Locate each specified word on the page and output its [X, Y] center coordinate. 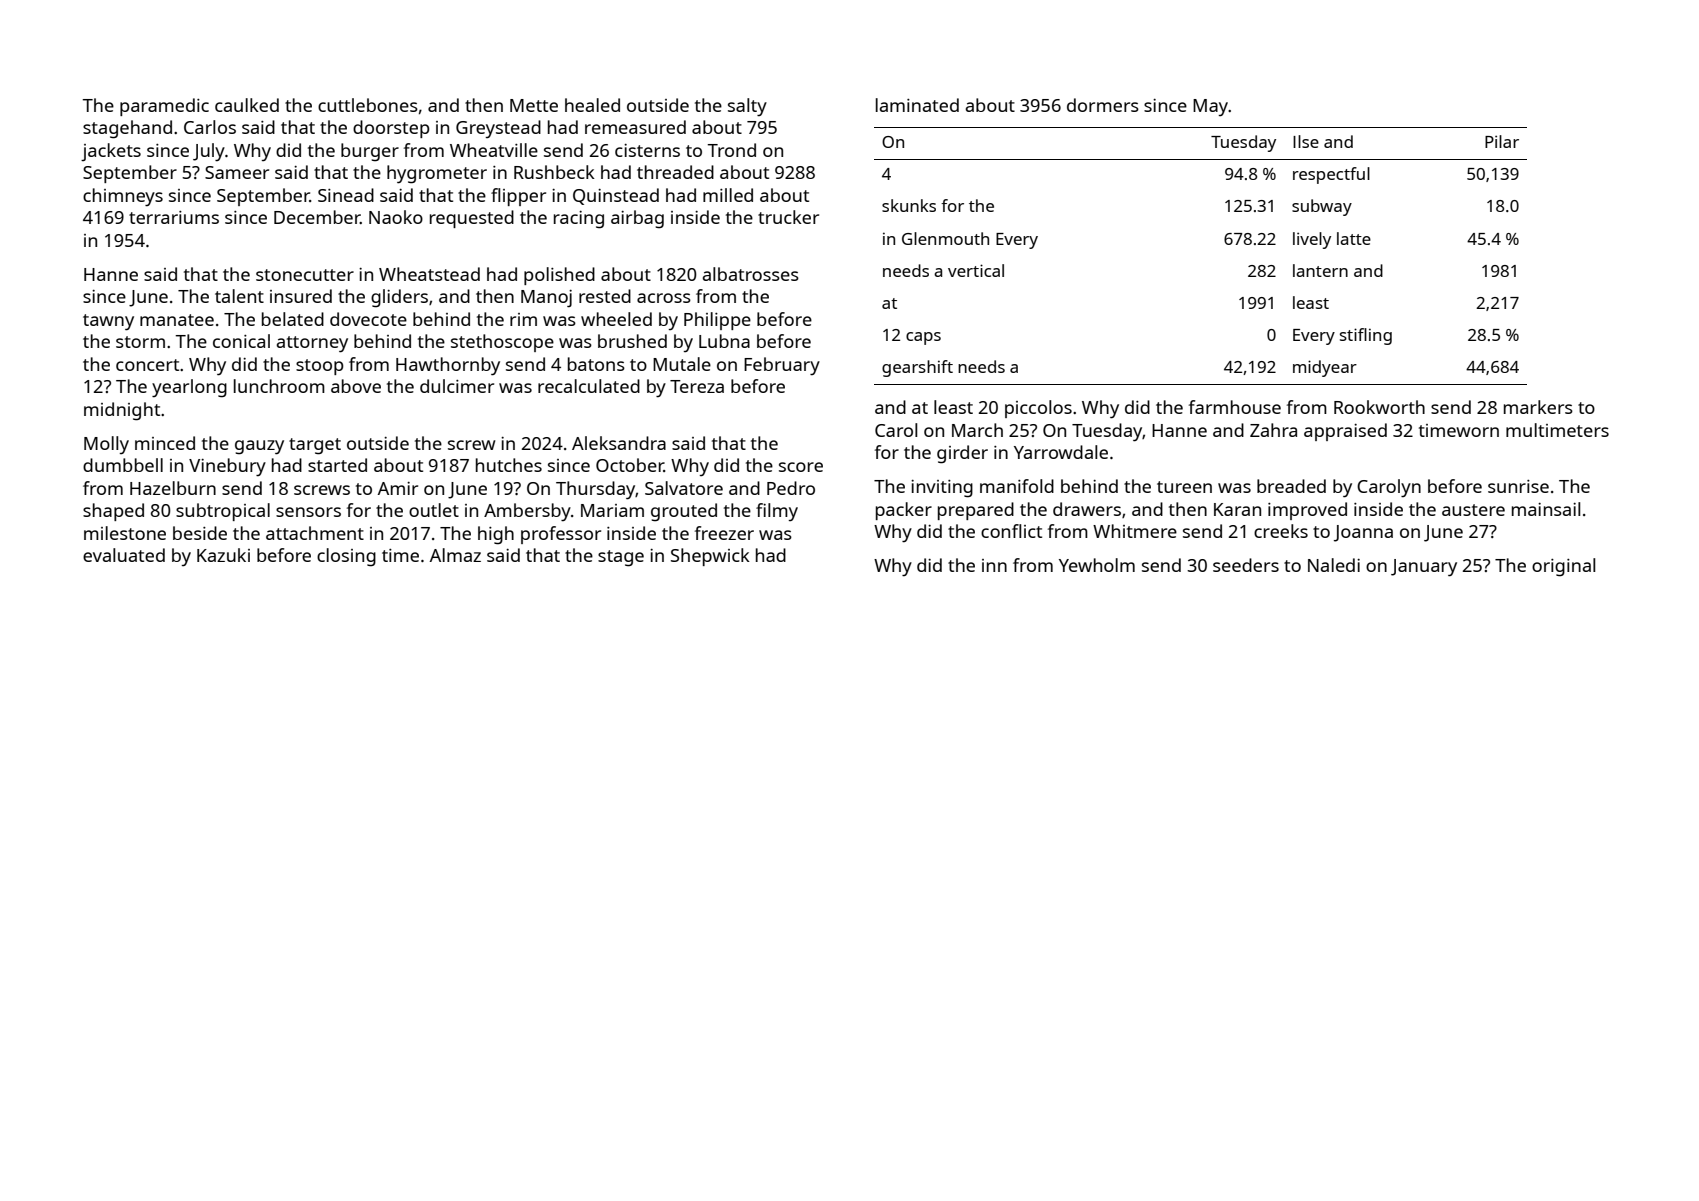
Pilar [1502, 141]
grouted [684, 512]
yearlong [189, 388]
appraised [1345, 432]
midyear [1325, 368]
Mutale [682, 364]
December [317, 217]
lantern [1320, 270]
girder [962, 454]
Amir [398, 488]
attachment [315, 533]
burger [370, 152]
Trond [732, 150]
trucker [788, 217]
